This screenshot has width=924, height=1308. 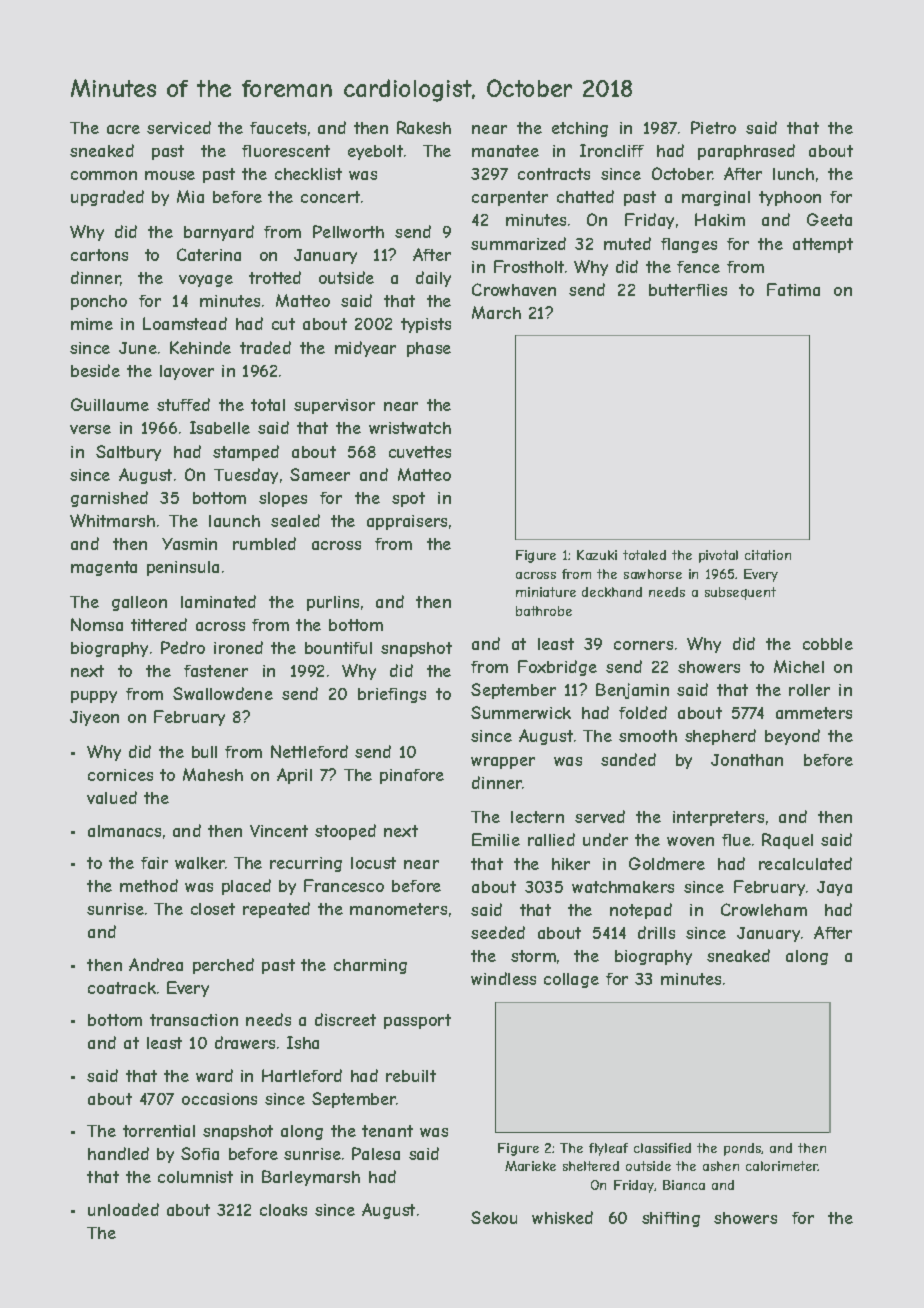 I want to click on attempt, so click(x=823, y=245).
